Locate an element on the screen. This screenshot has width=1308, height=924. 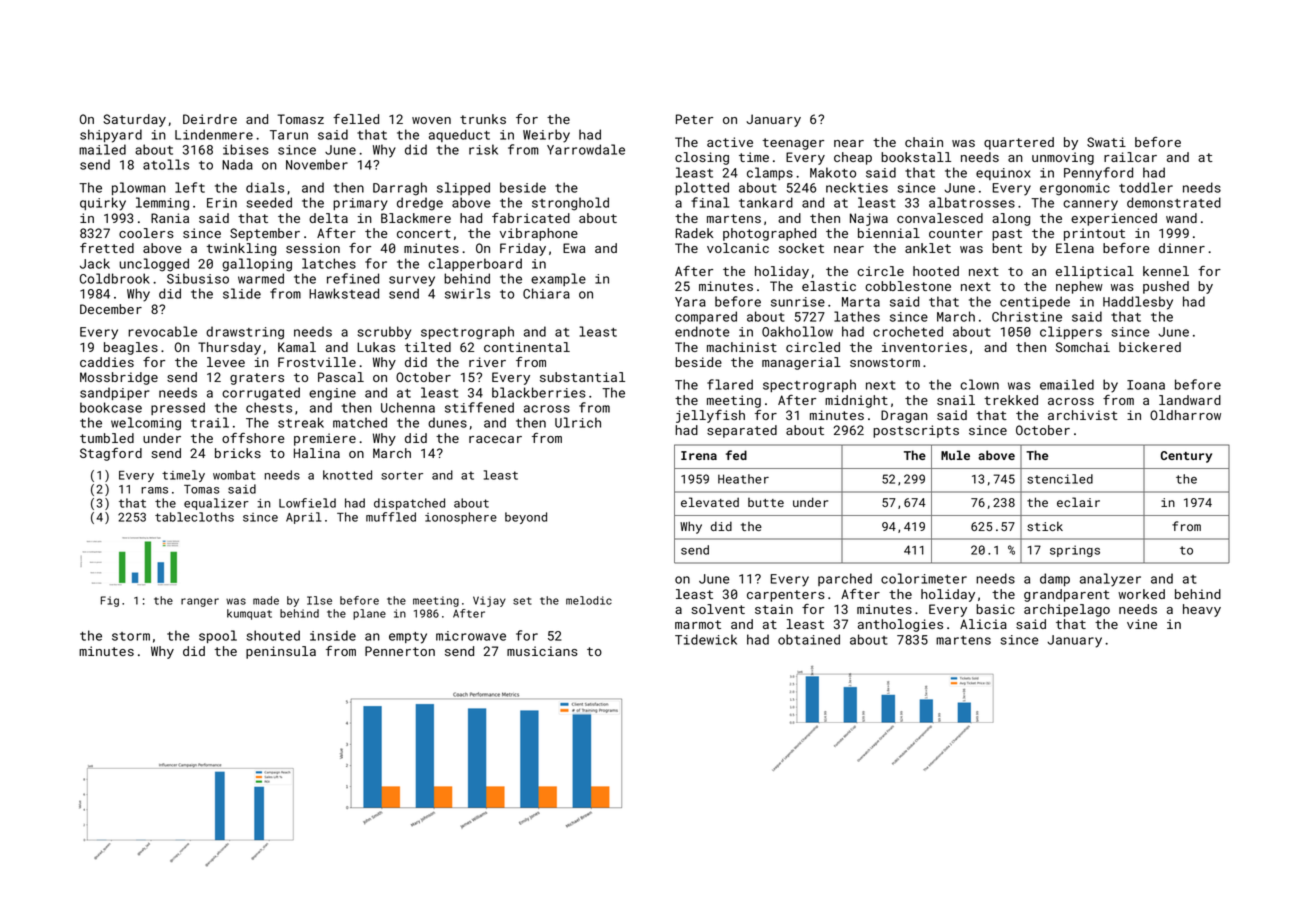
parched is located at coordinates (845, 579).
